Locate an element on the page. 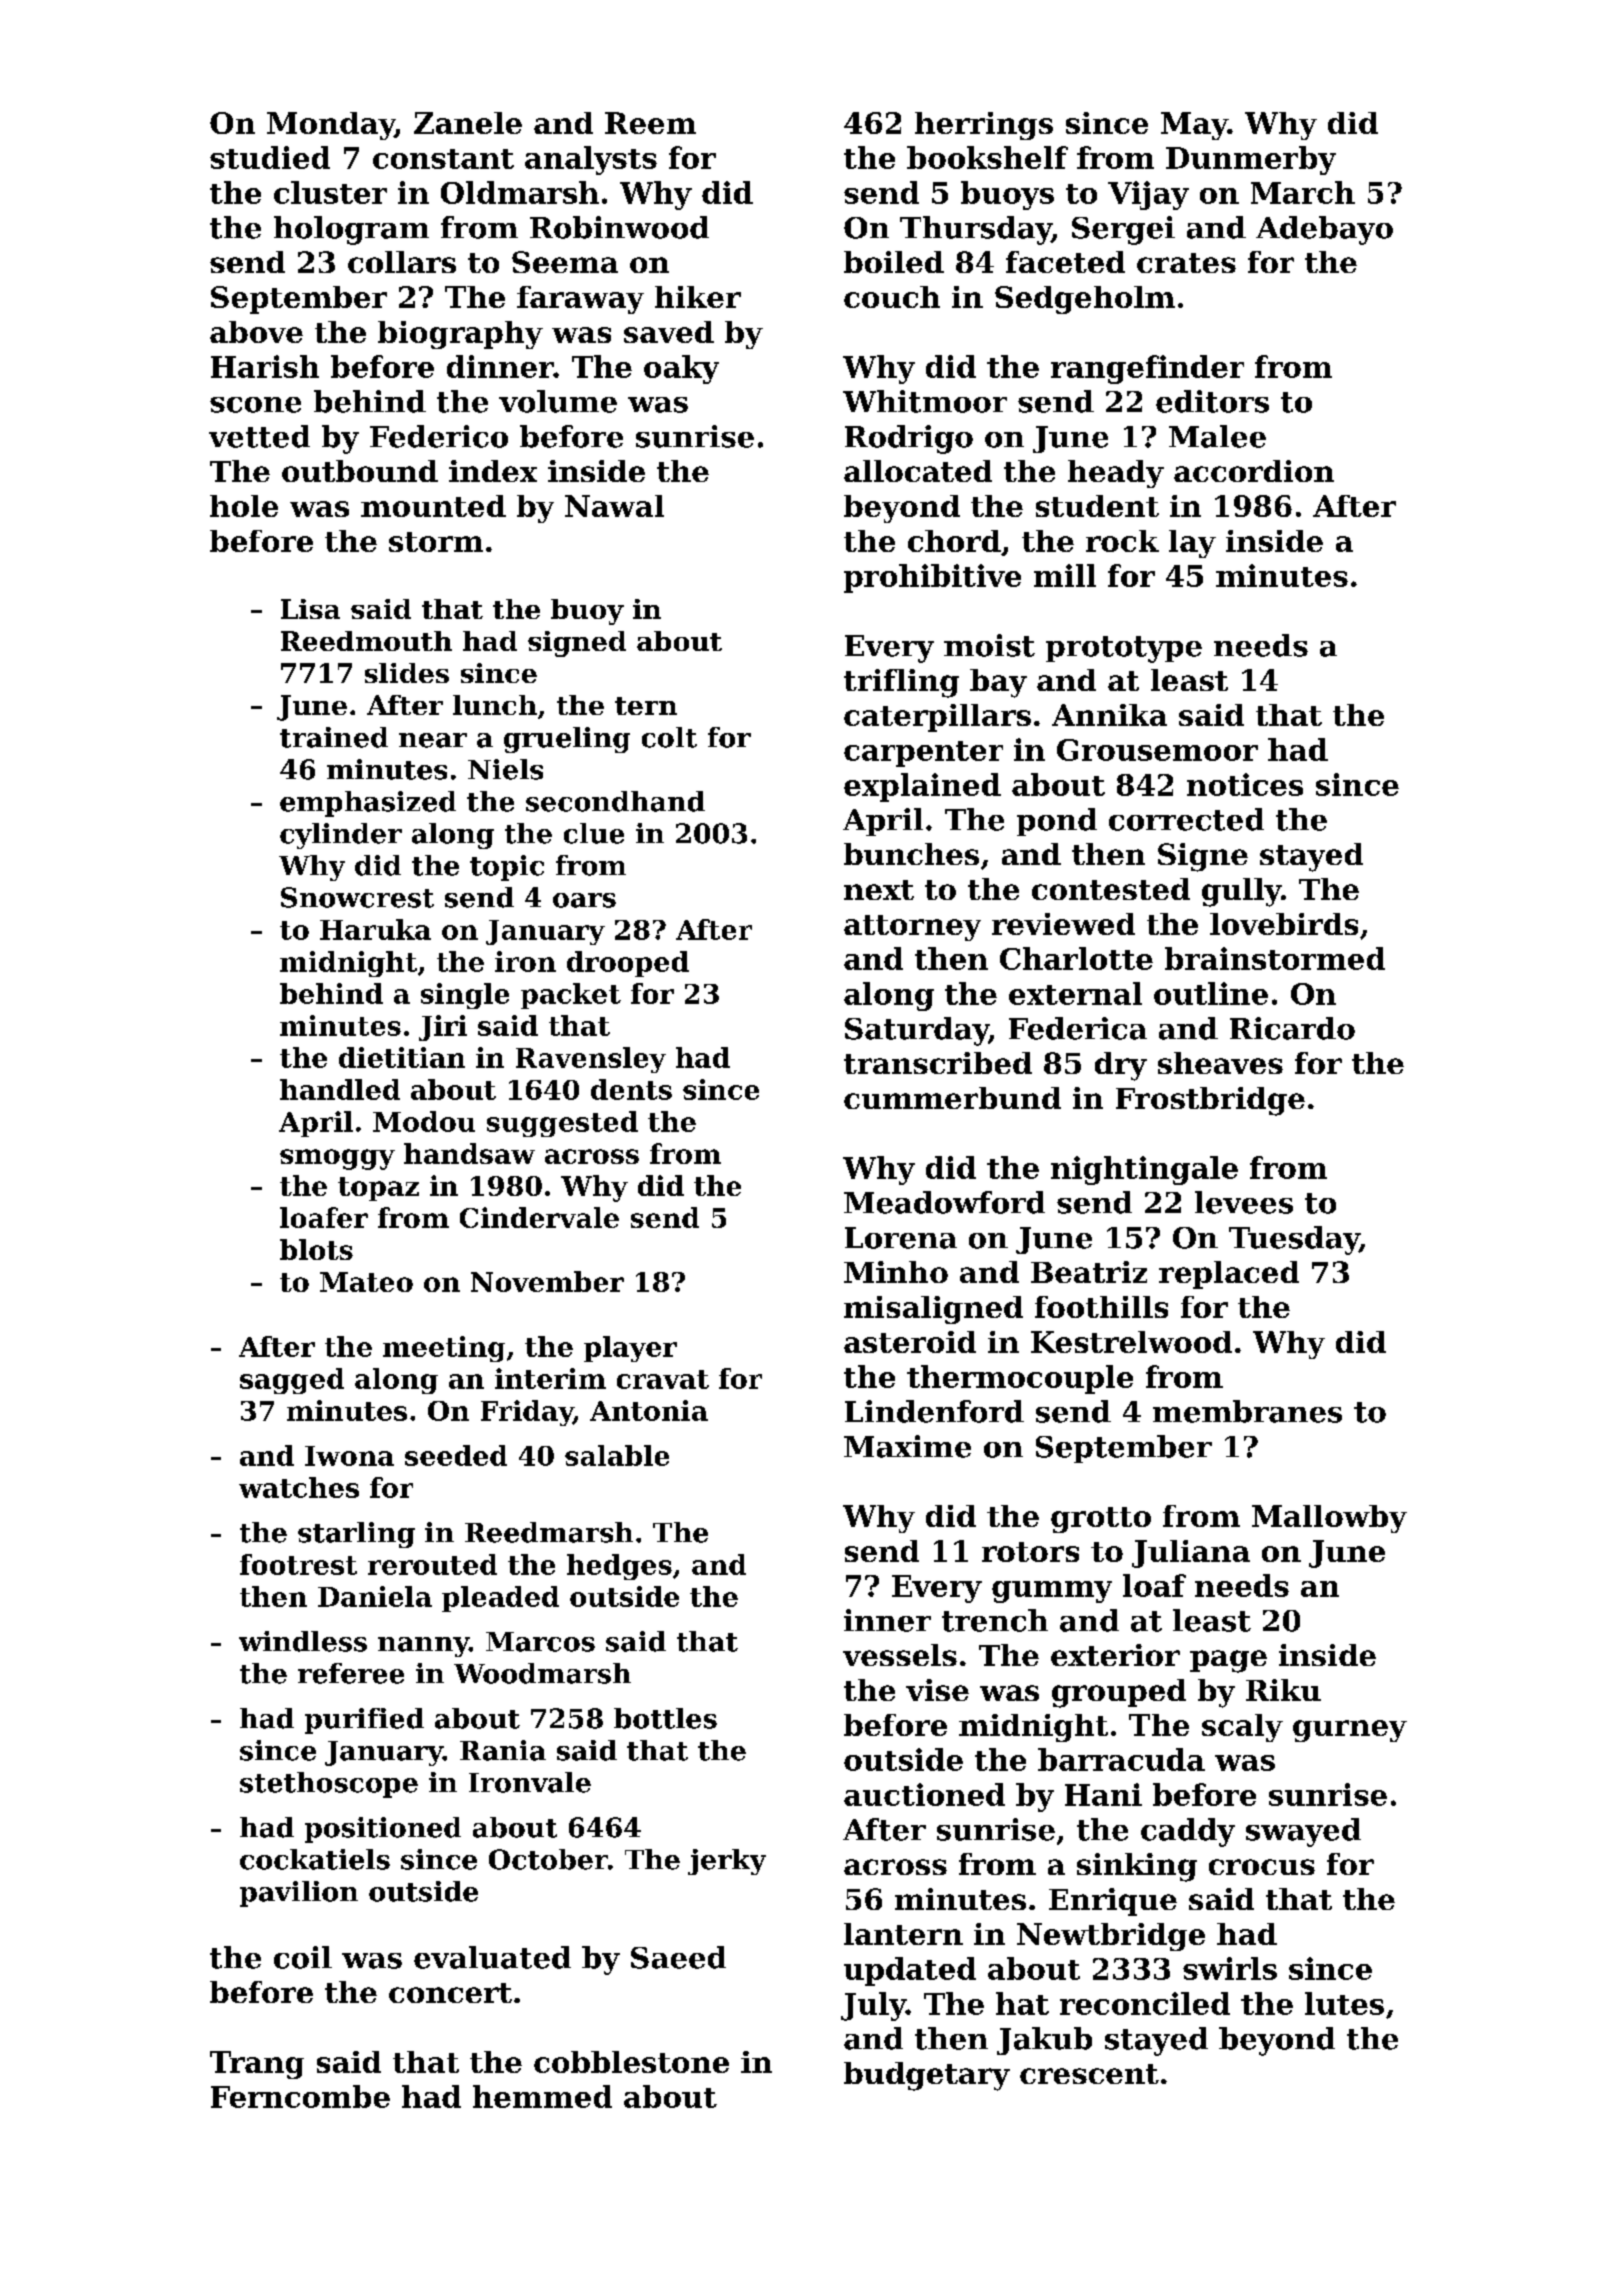 The width and height of the document is (1620, 2292). prohibitive is located at coordinates (932, 578).
